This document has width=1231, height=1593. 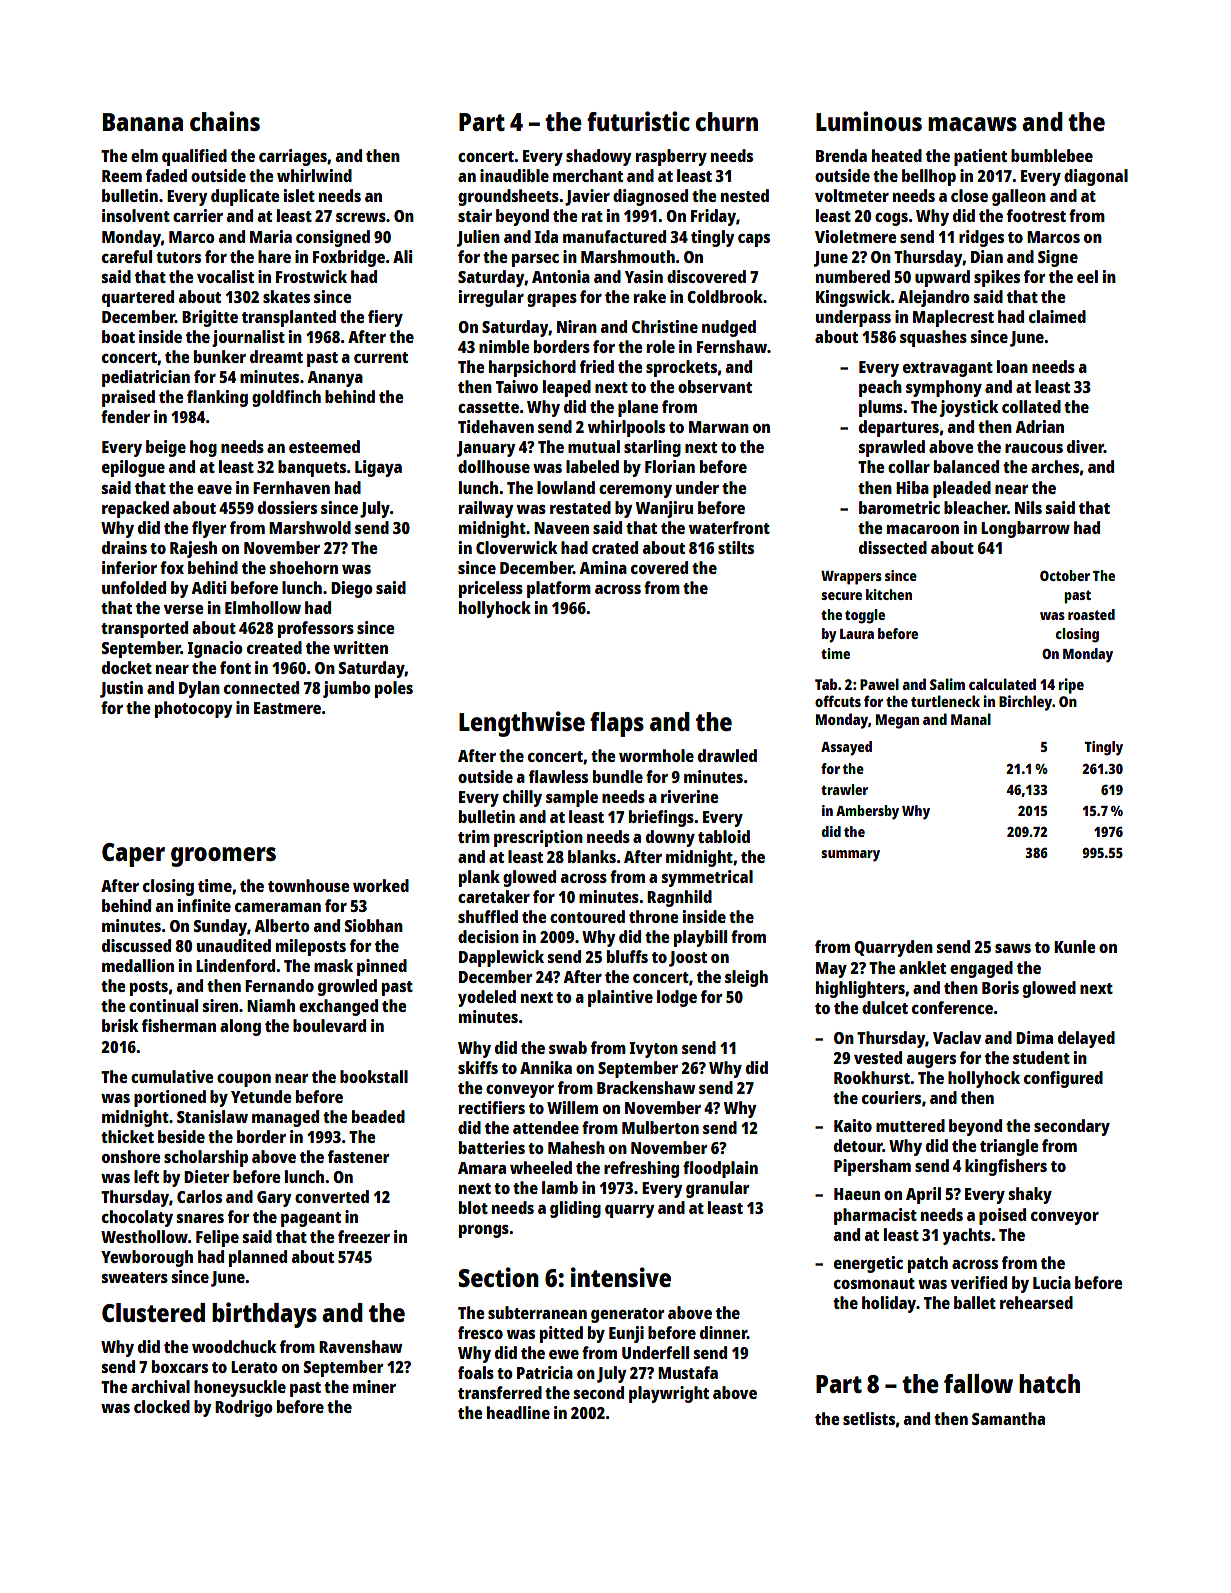 I want to click on chains, so click(x=225, y=121).
